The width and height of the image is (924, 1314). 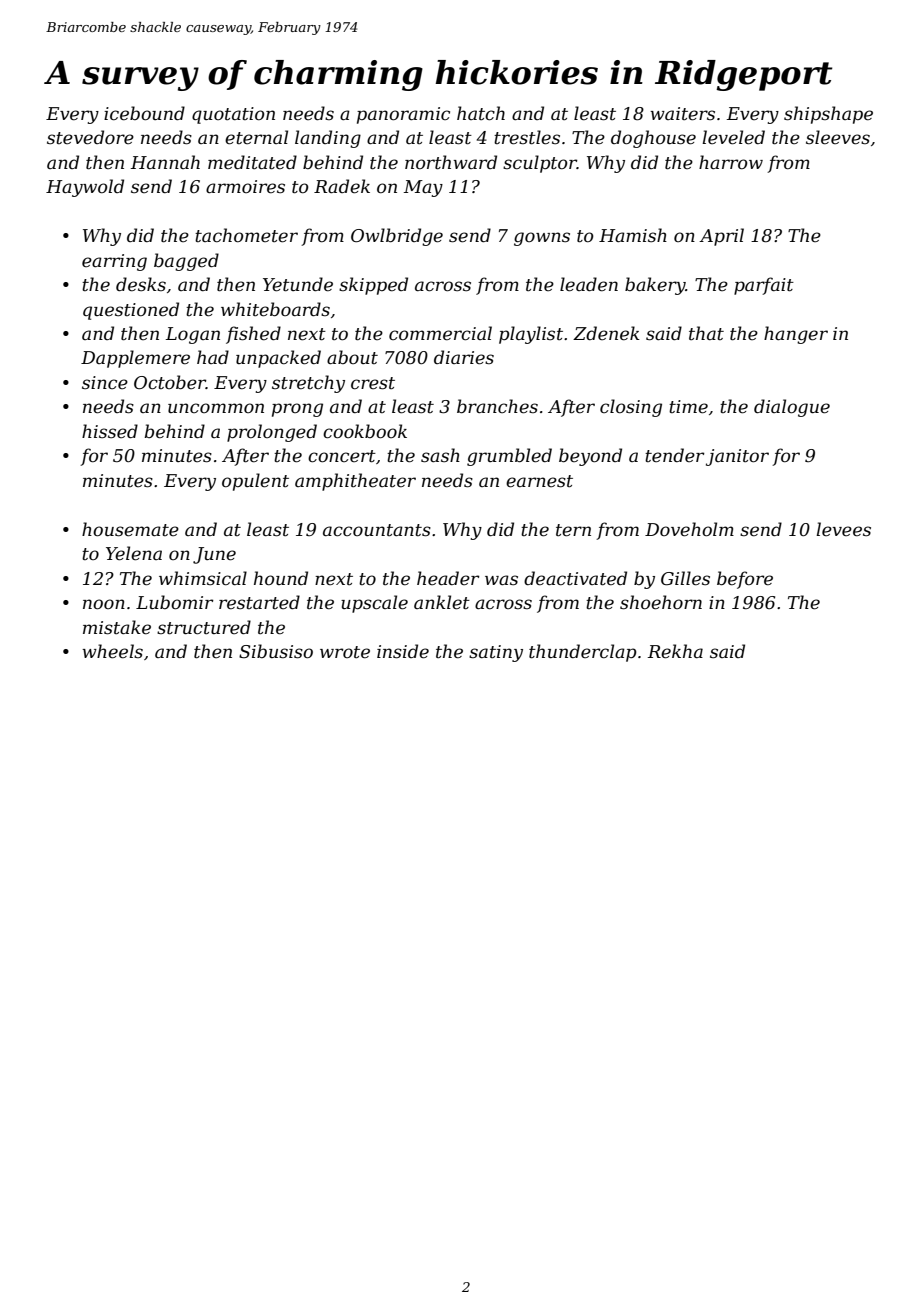 What do you see at coordinates (796, 335) in the image?
I see `hanger` at bounding box center [796, 335].
